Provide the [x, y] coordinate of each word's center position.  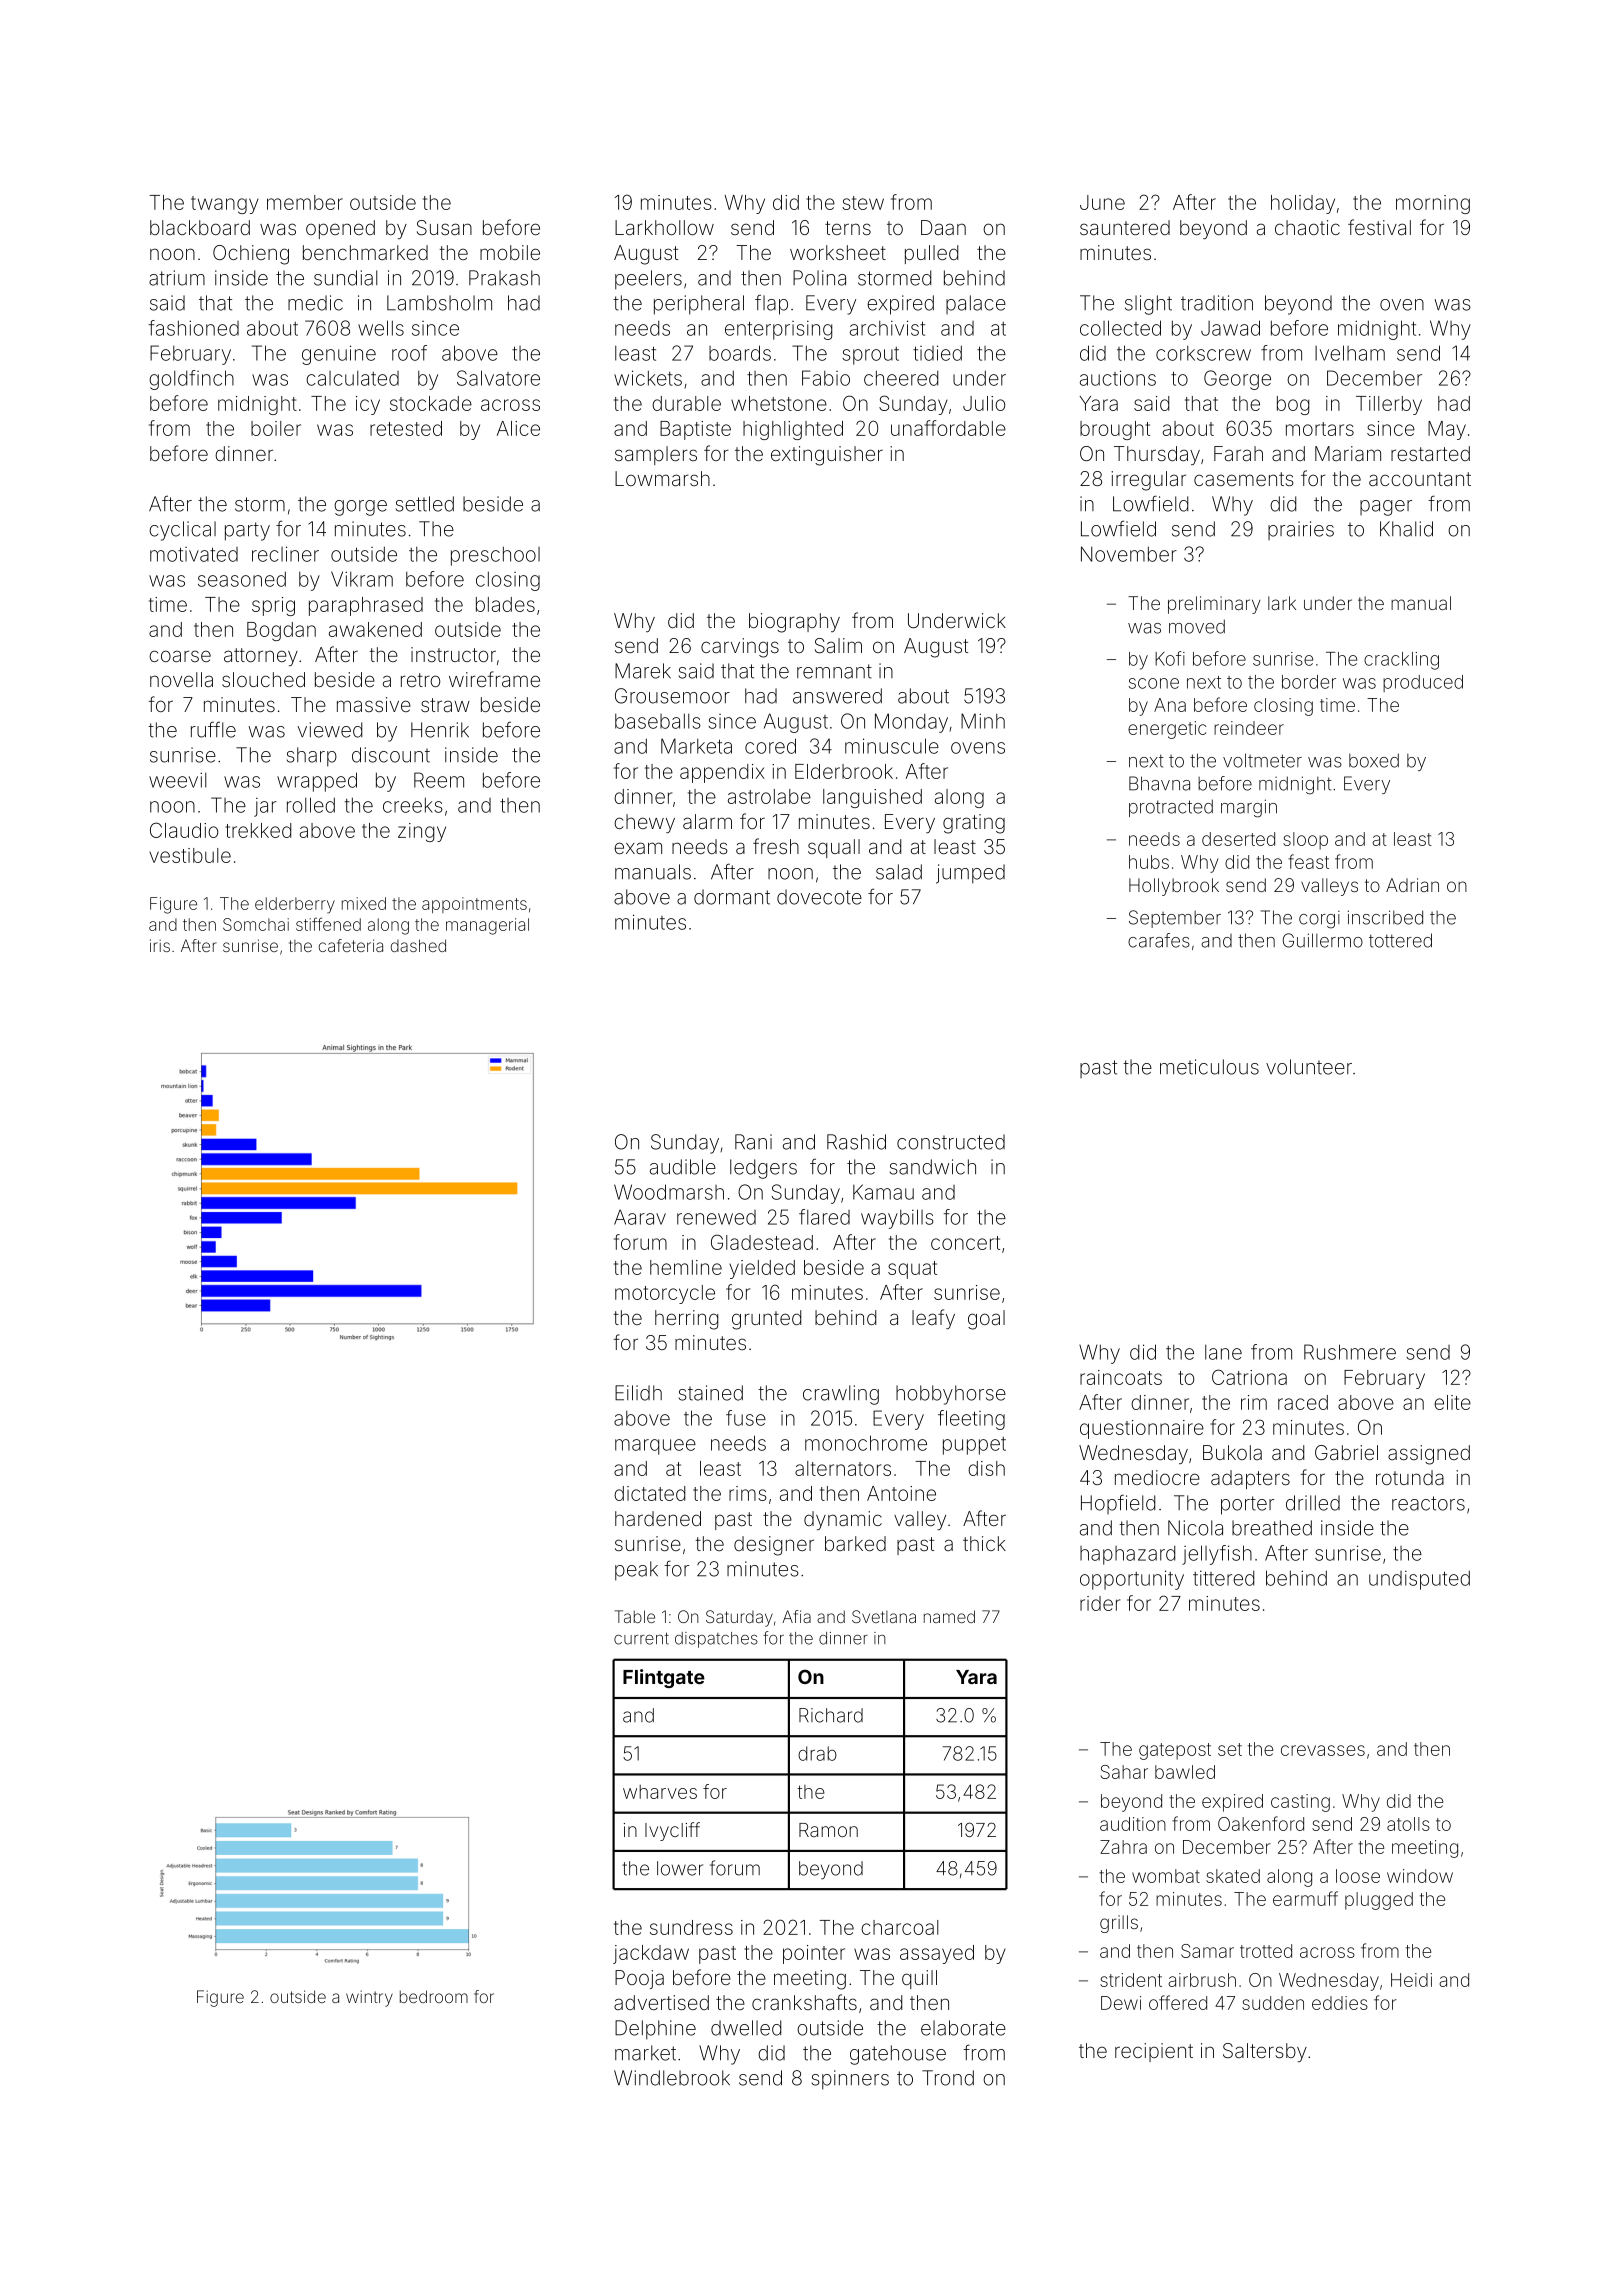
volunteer [1309, 1067]
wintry [369, 1998]
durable [686, 403]
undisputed [1419, 1580]
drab [817, 1753]
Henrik [440, 730]
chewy [644, 823]
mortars [1320, 429]
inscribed [1385, 917]
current [641, 1638]
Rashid [856, 1142]
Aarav [640, 1217]
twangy [225, 205]
